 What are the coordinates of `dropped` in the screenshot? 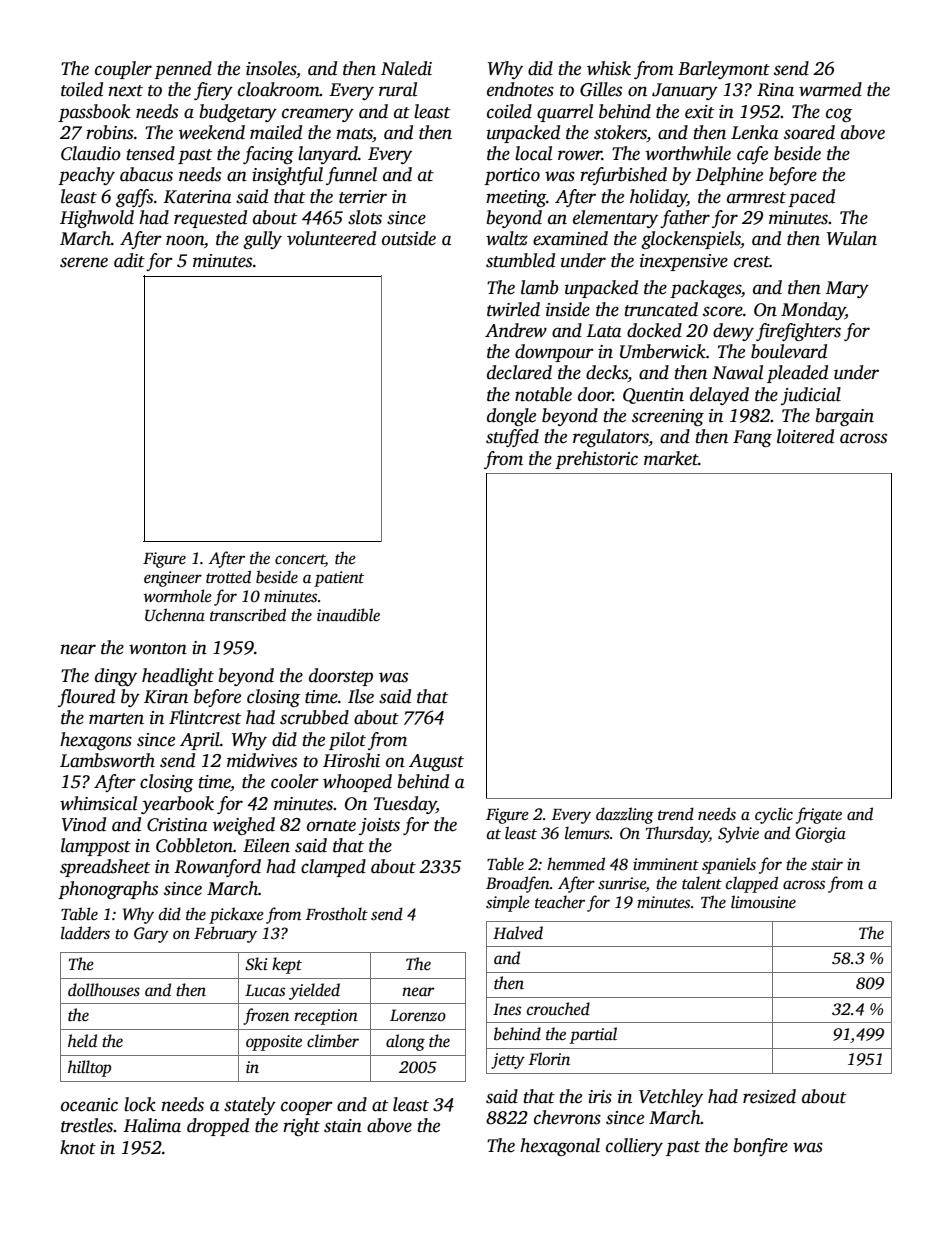 It's located at (218, 1127).
